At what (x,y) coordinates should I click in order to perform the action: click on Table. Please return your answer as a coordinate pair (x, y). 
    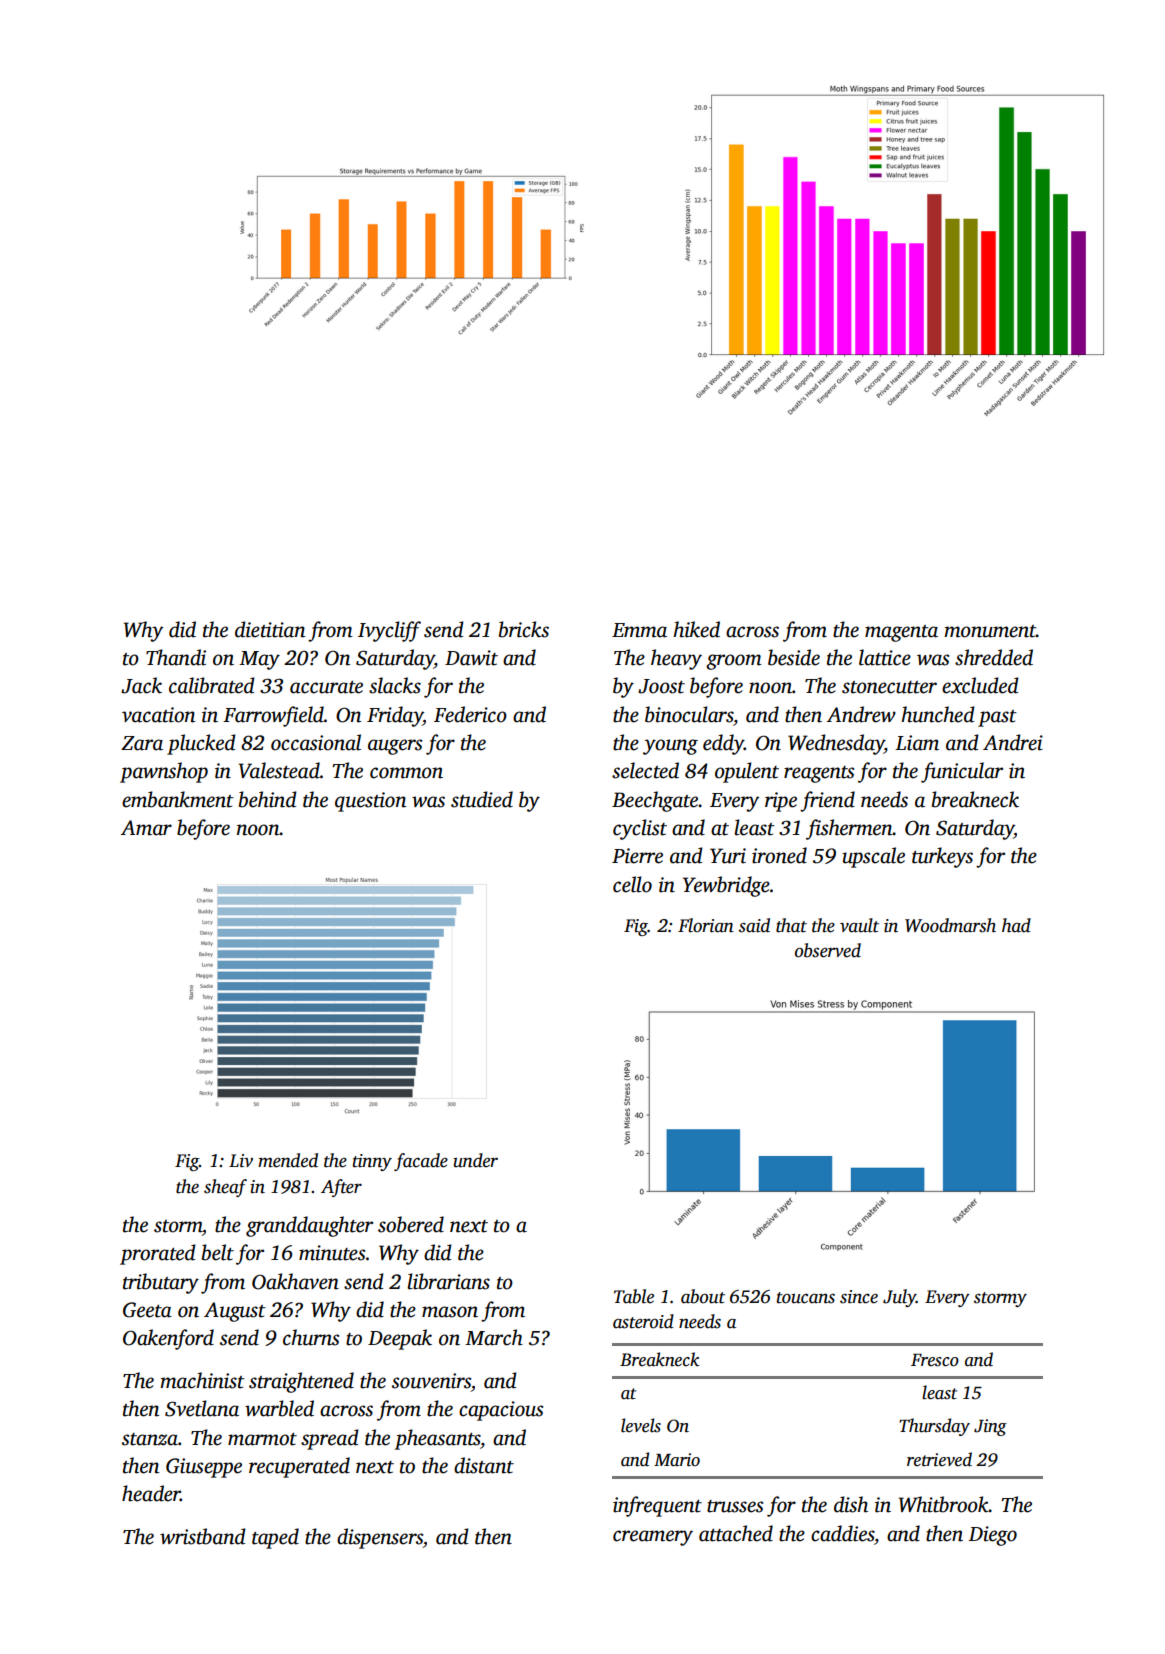
    Looking at the image, I should click on (634, 1296).
